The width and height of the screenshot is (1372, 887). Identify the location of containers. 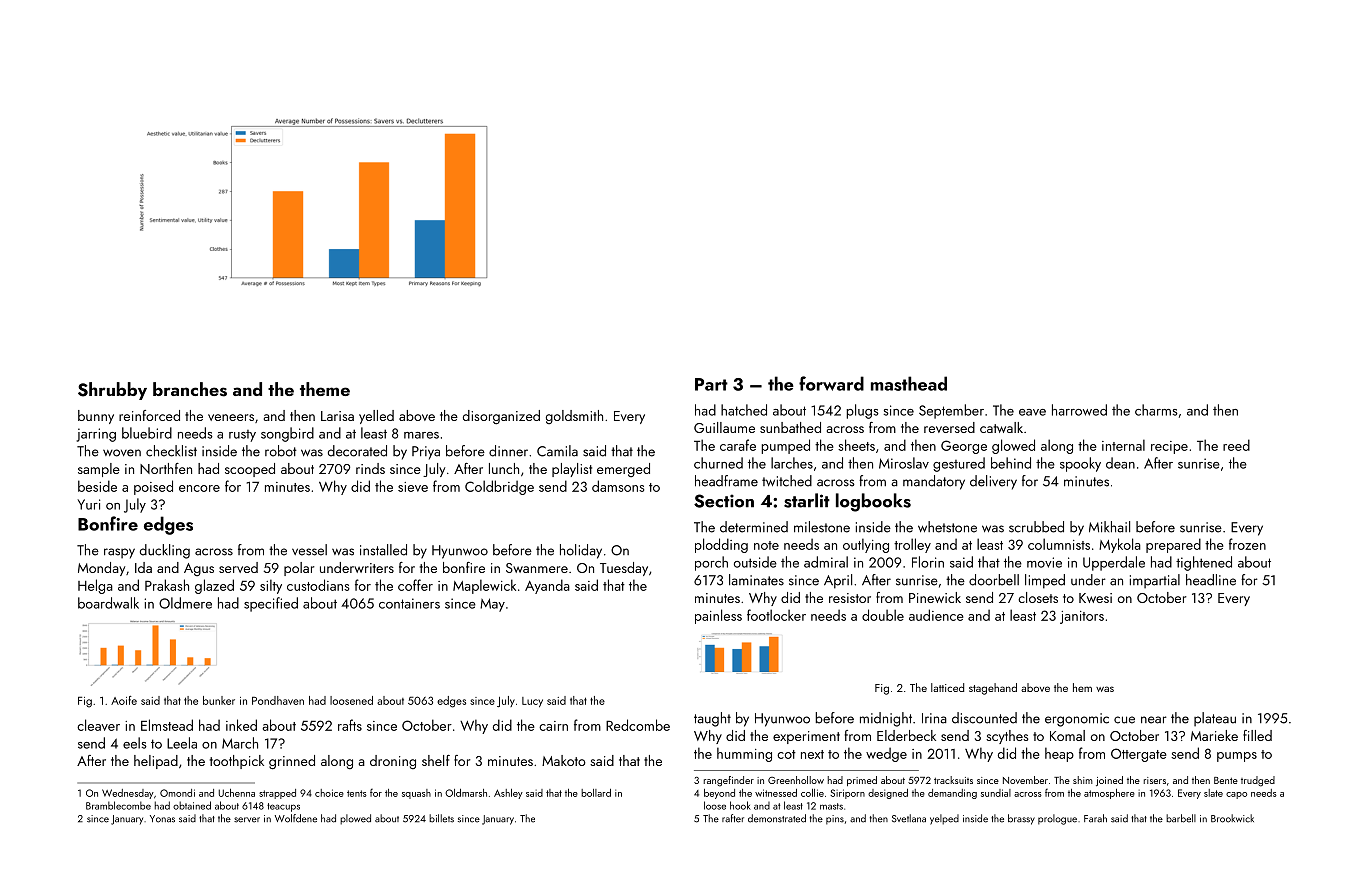
(409, 603).
